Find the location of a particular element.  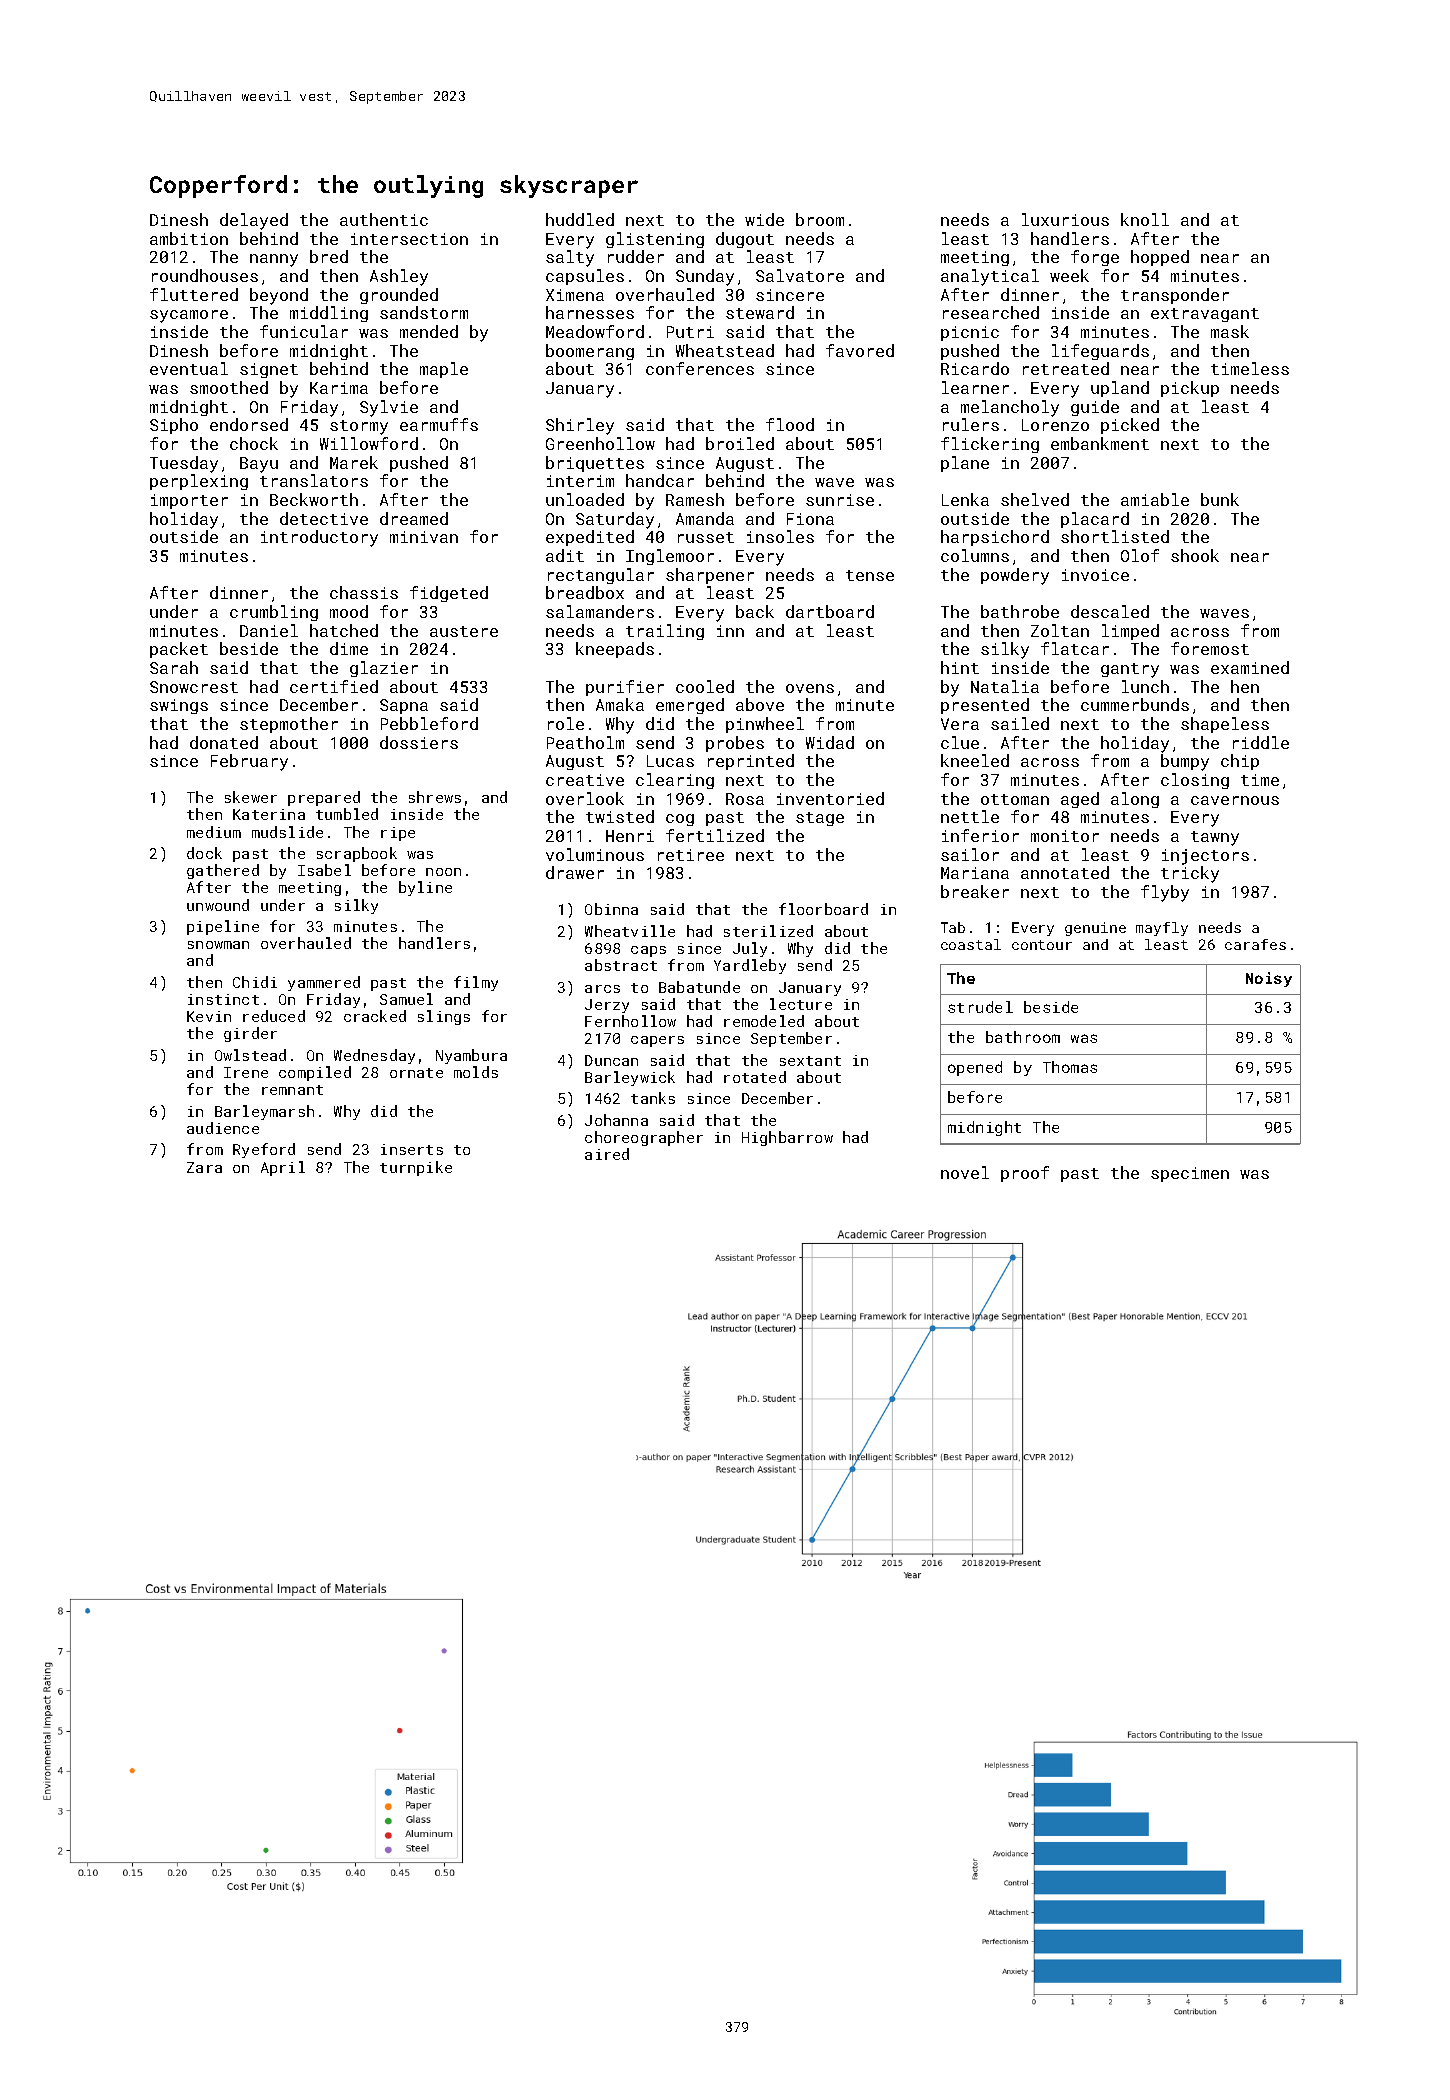

Ricardo is located at coordinates (975, 368).
